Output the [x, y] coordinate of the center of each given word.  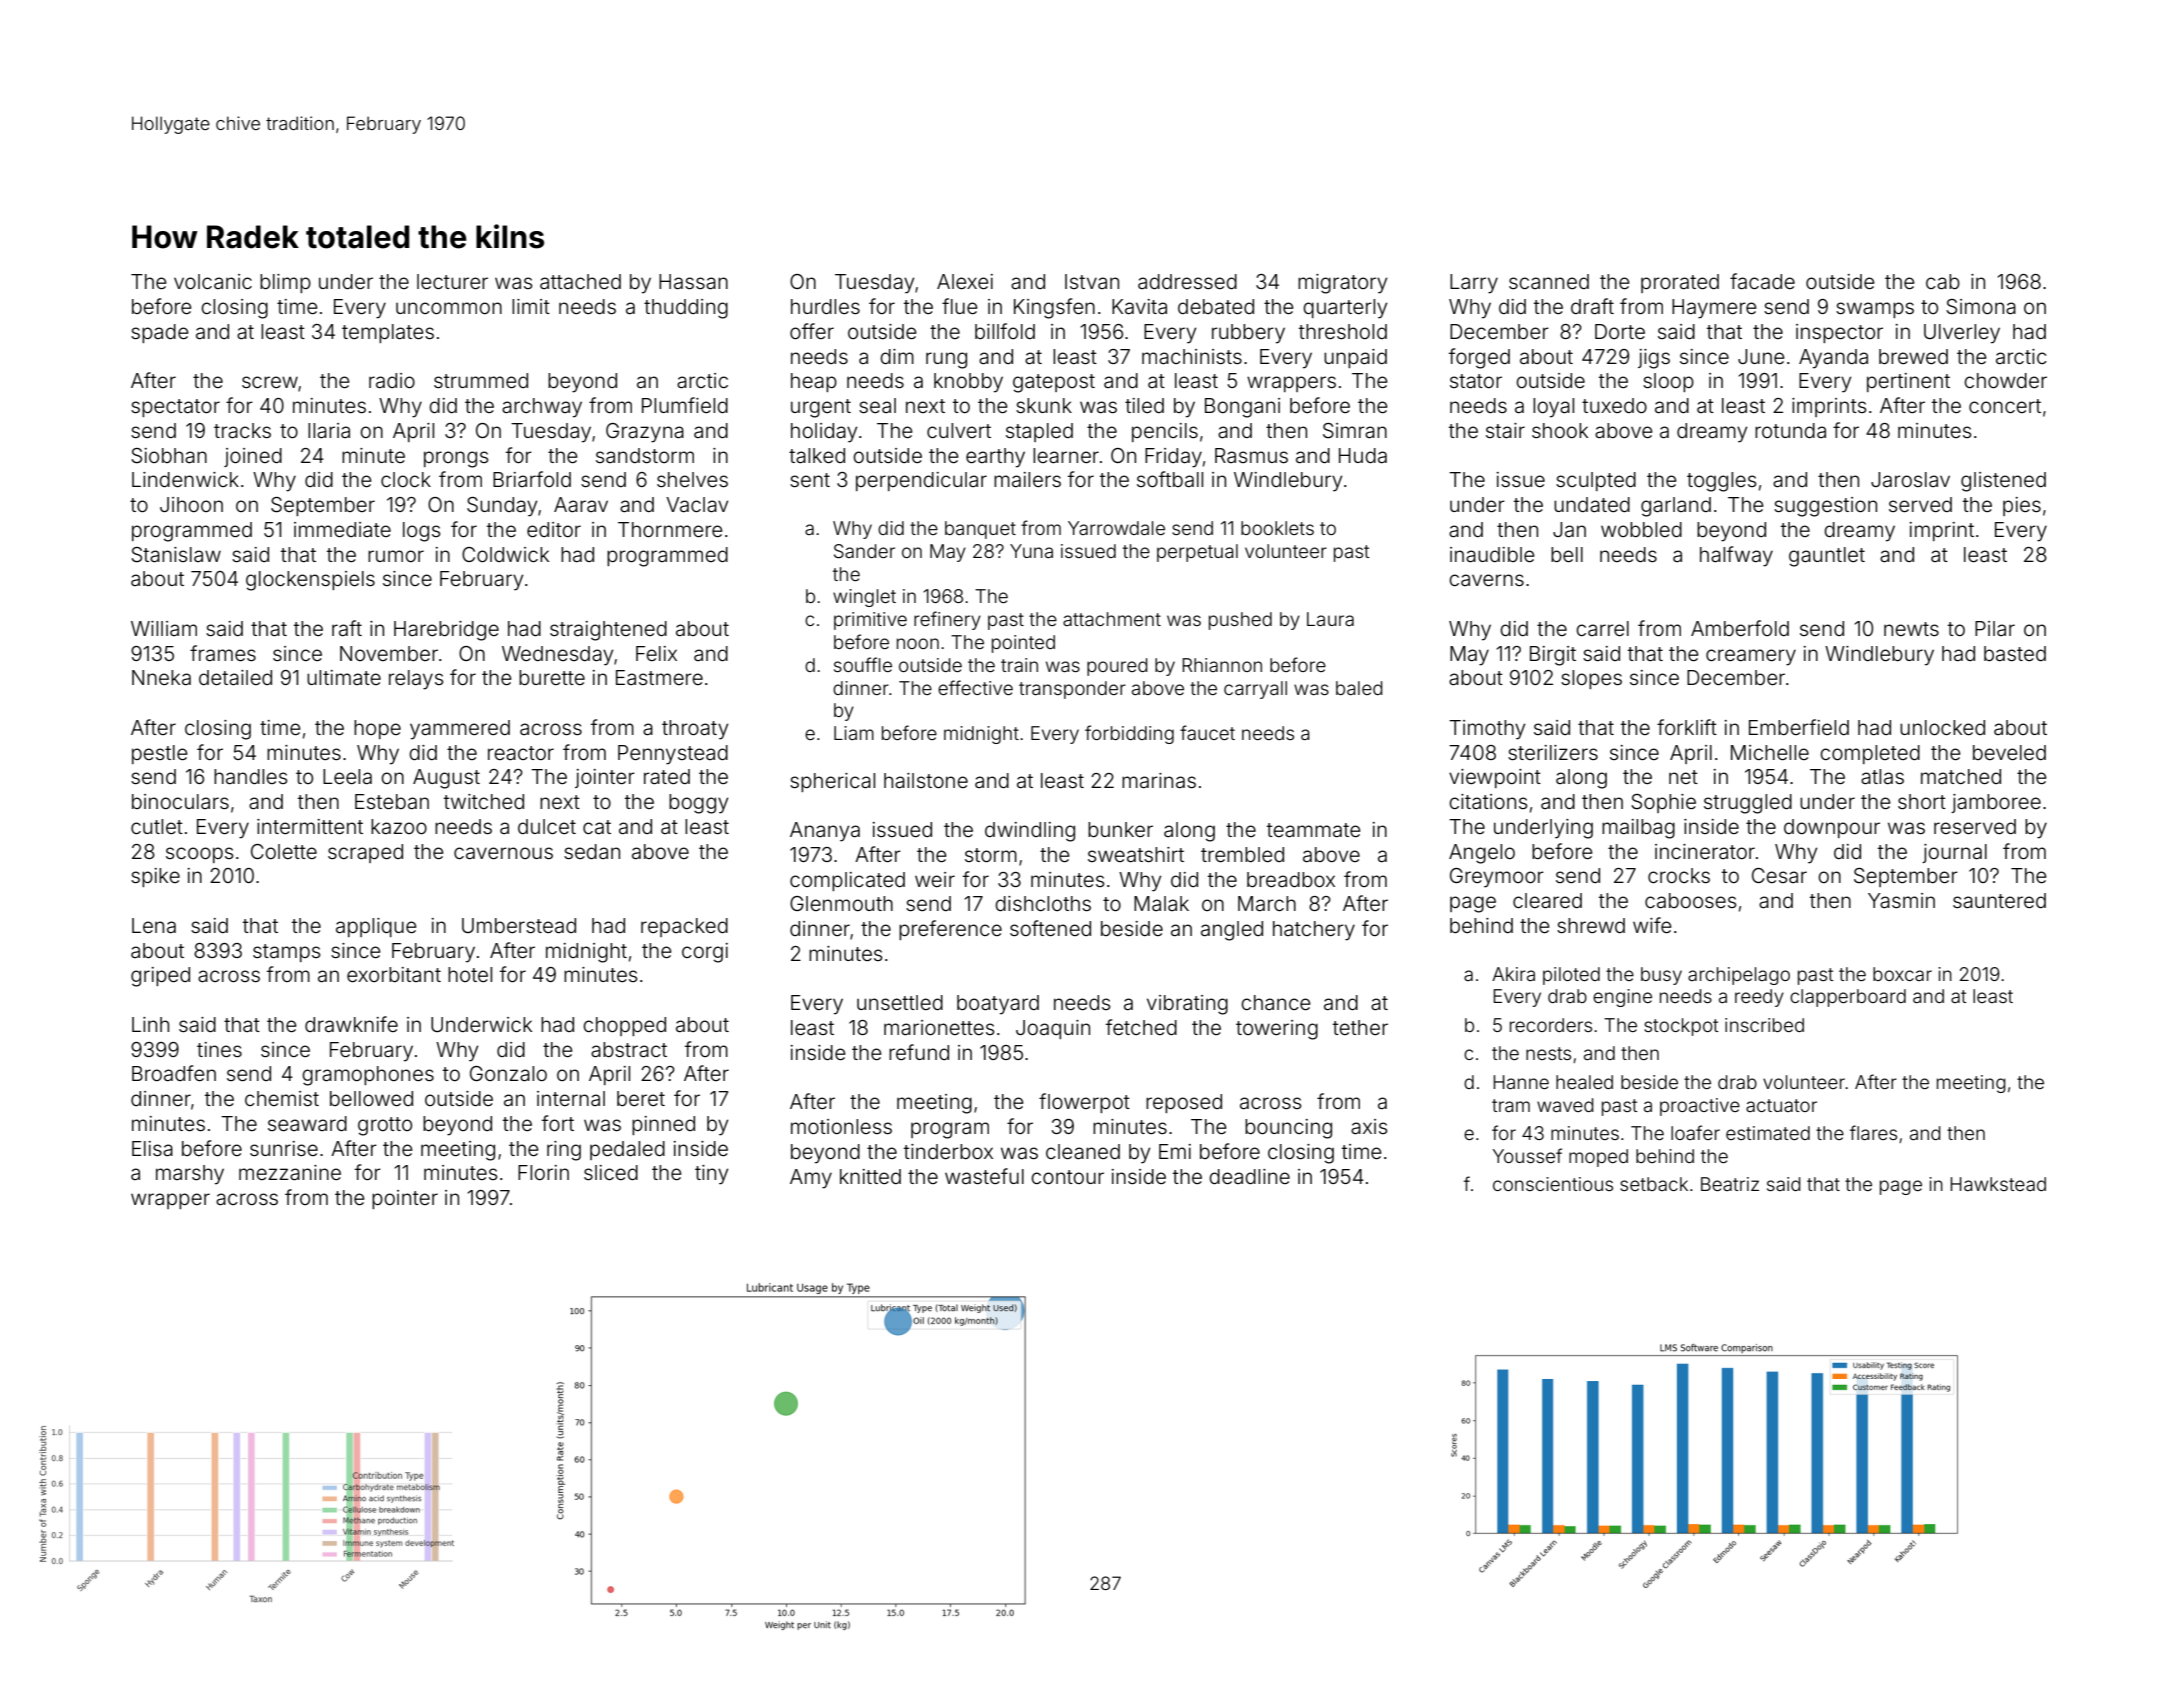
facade [1762, 281]
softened [1050, 928]
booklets [1277, 528]
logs [421, 532]
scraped [365, 853]
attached [580, 281]
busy [1661, 976]
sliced [611, 1172]
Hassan [693, 281]
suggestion [1825, 507]
